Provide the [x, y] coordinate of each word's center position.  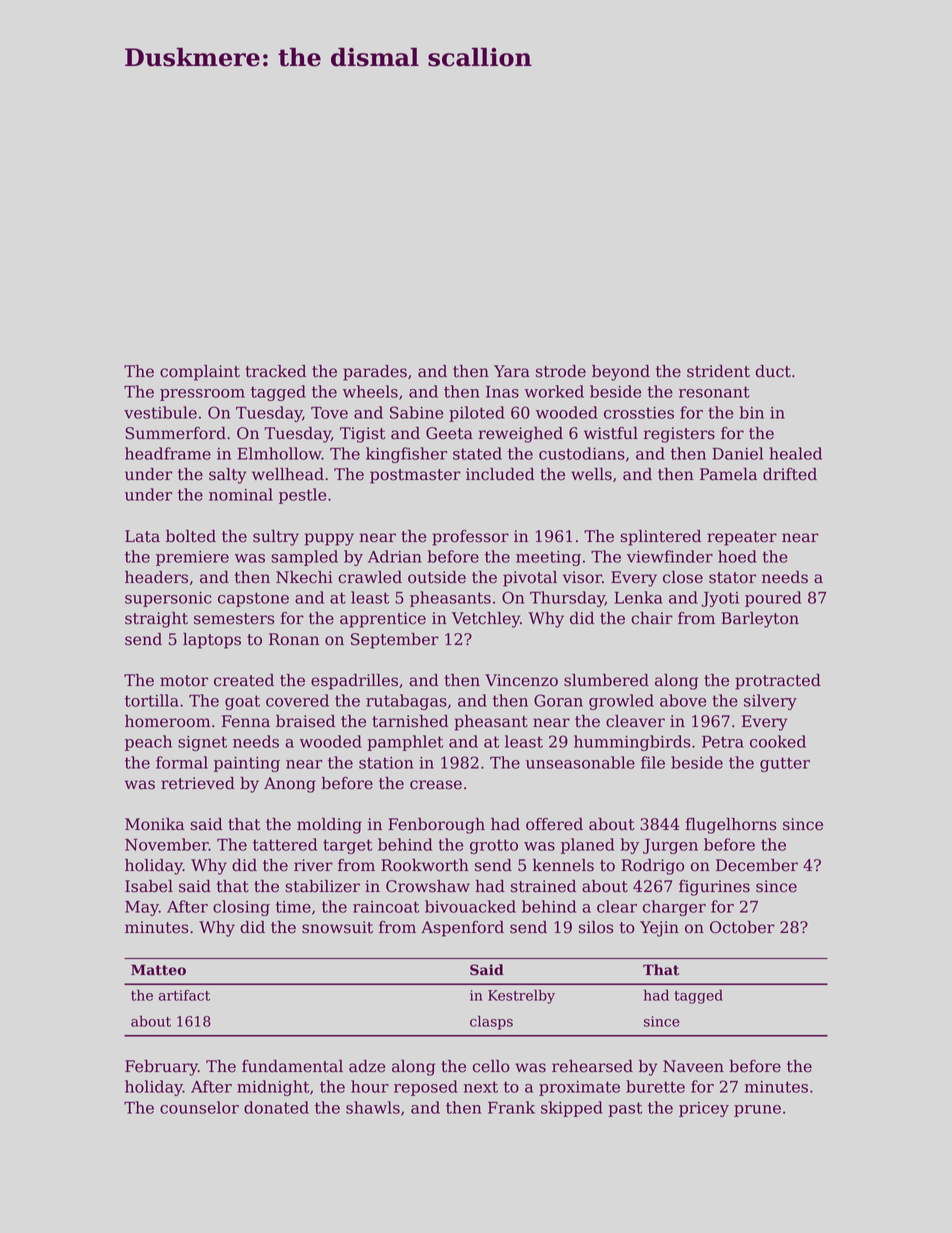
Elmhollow [279, 453]
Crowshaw [428, 886]
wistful [611, 433]
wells [591, 474]
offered [554, 824]
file [653, 762]
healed [795, 453]
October [742, 927]
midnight [273, 1088]
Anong [290, 785]
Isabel [149, 886]
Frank [511, 1107]
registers [679, 435]
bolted [191, 536]
